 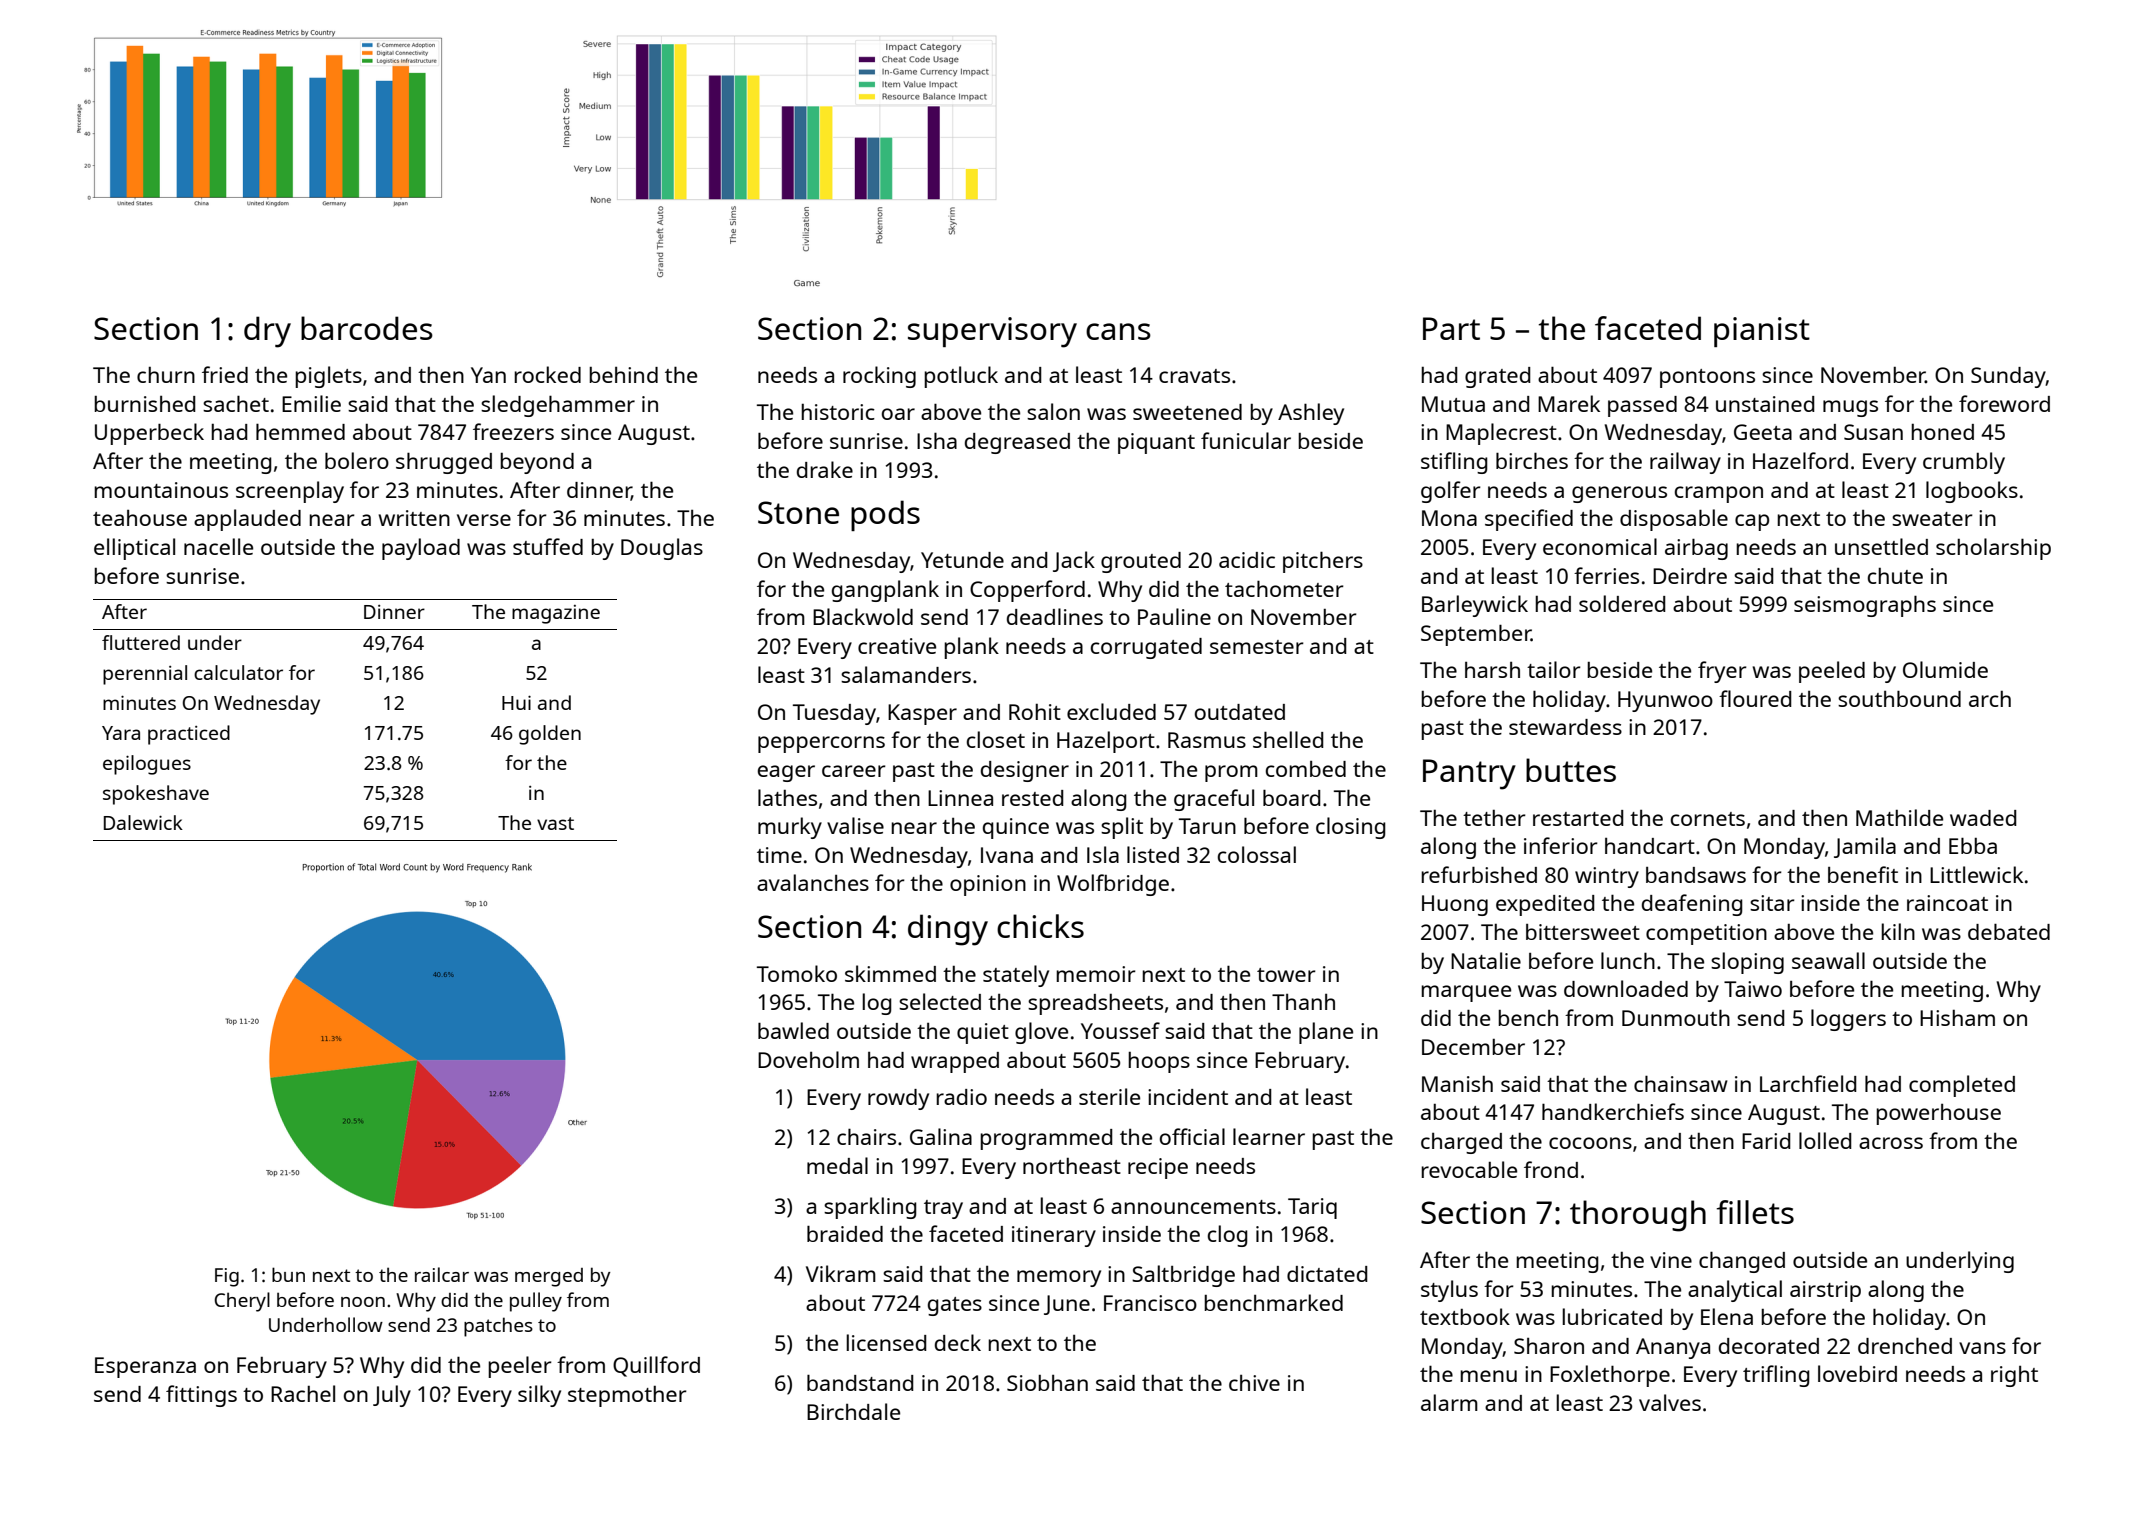 I want to click on debated, so click(x=2009, y=932).
